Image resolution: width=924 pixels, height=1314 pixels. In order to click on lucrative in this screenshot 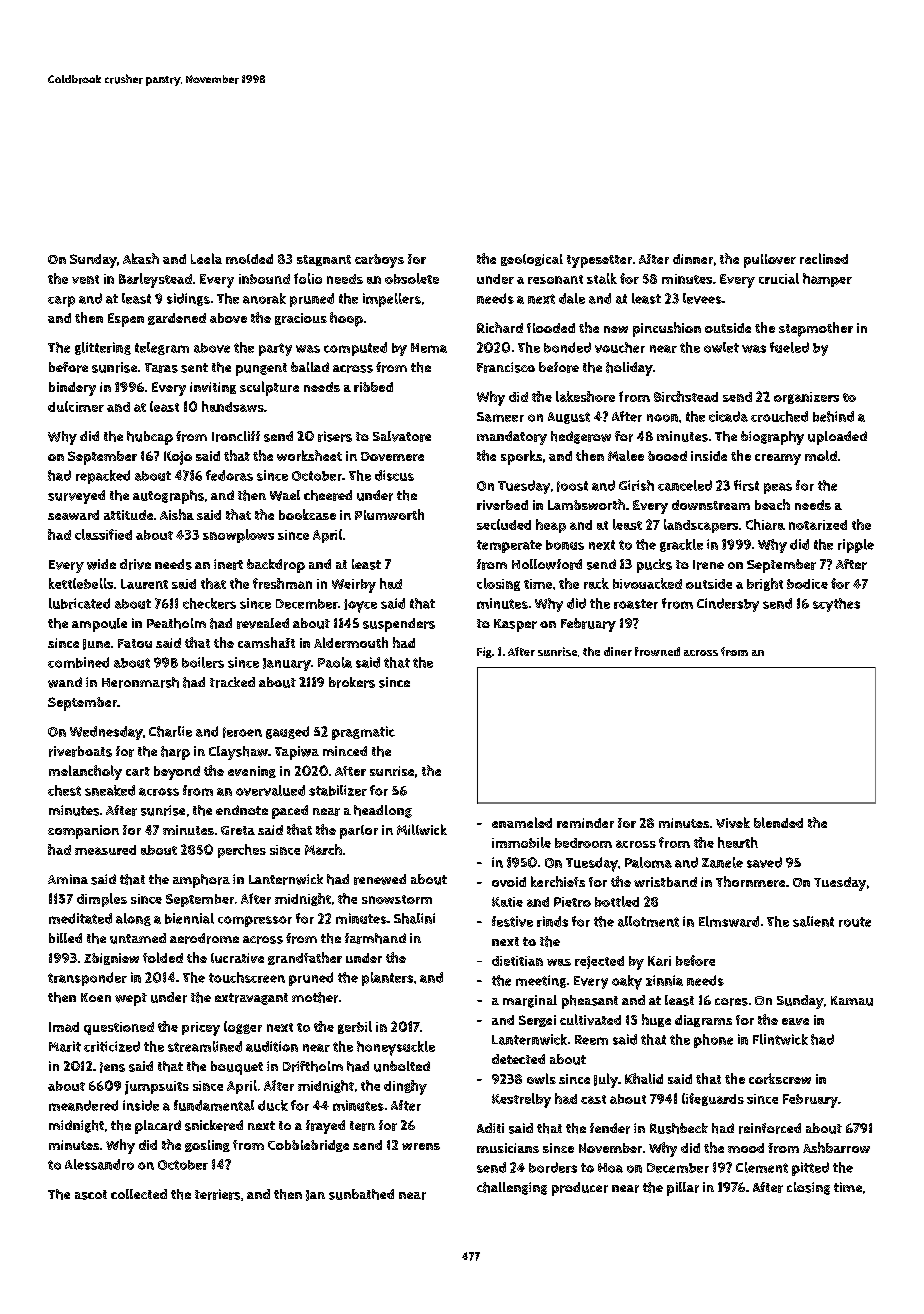, I will do `click(237, 958)`.
